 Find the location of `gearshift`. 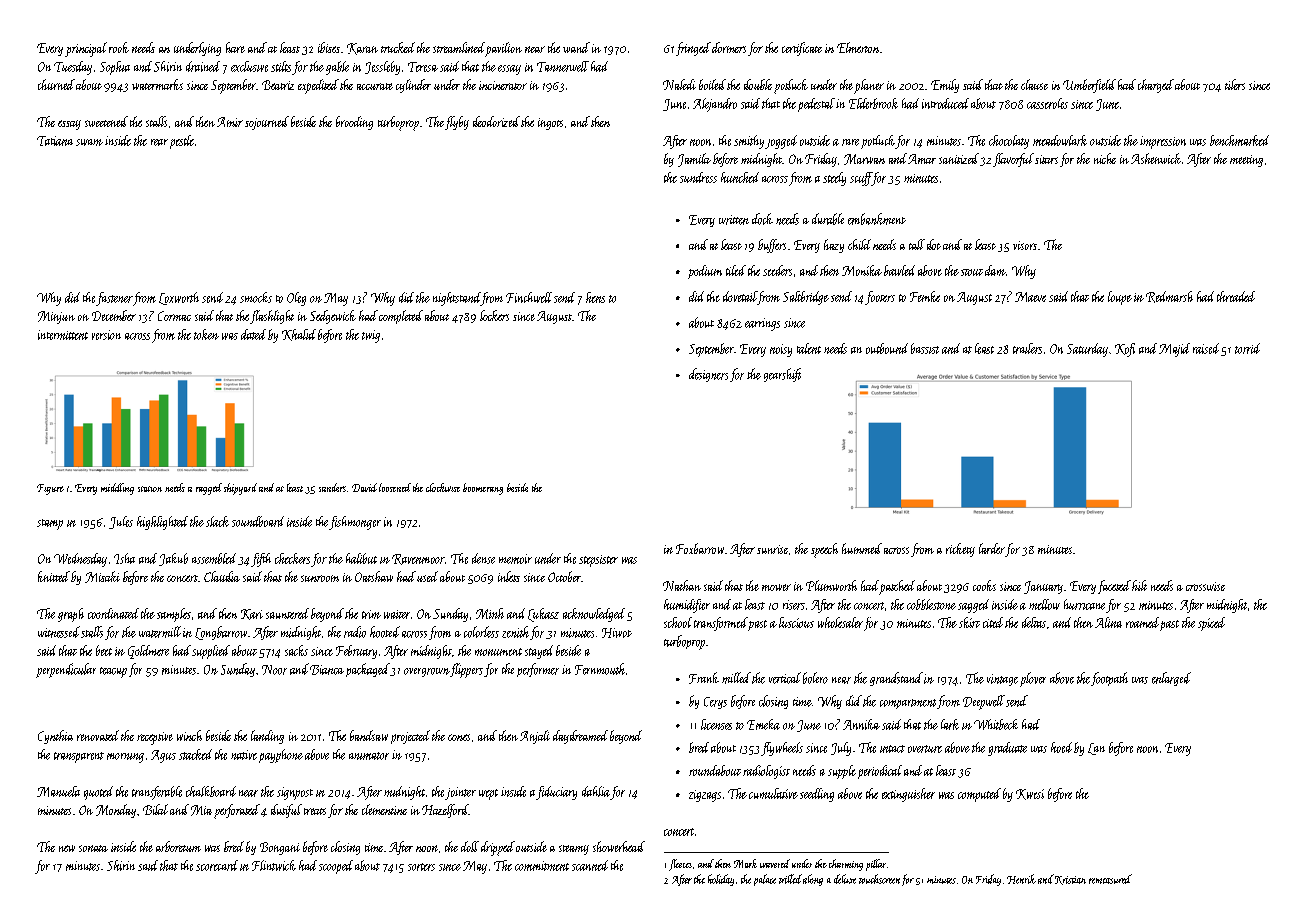

gearshift is located at coordinates (782, 375).
